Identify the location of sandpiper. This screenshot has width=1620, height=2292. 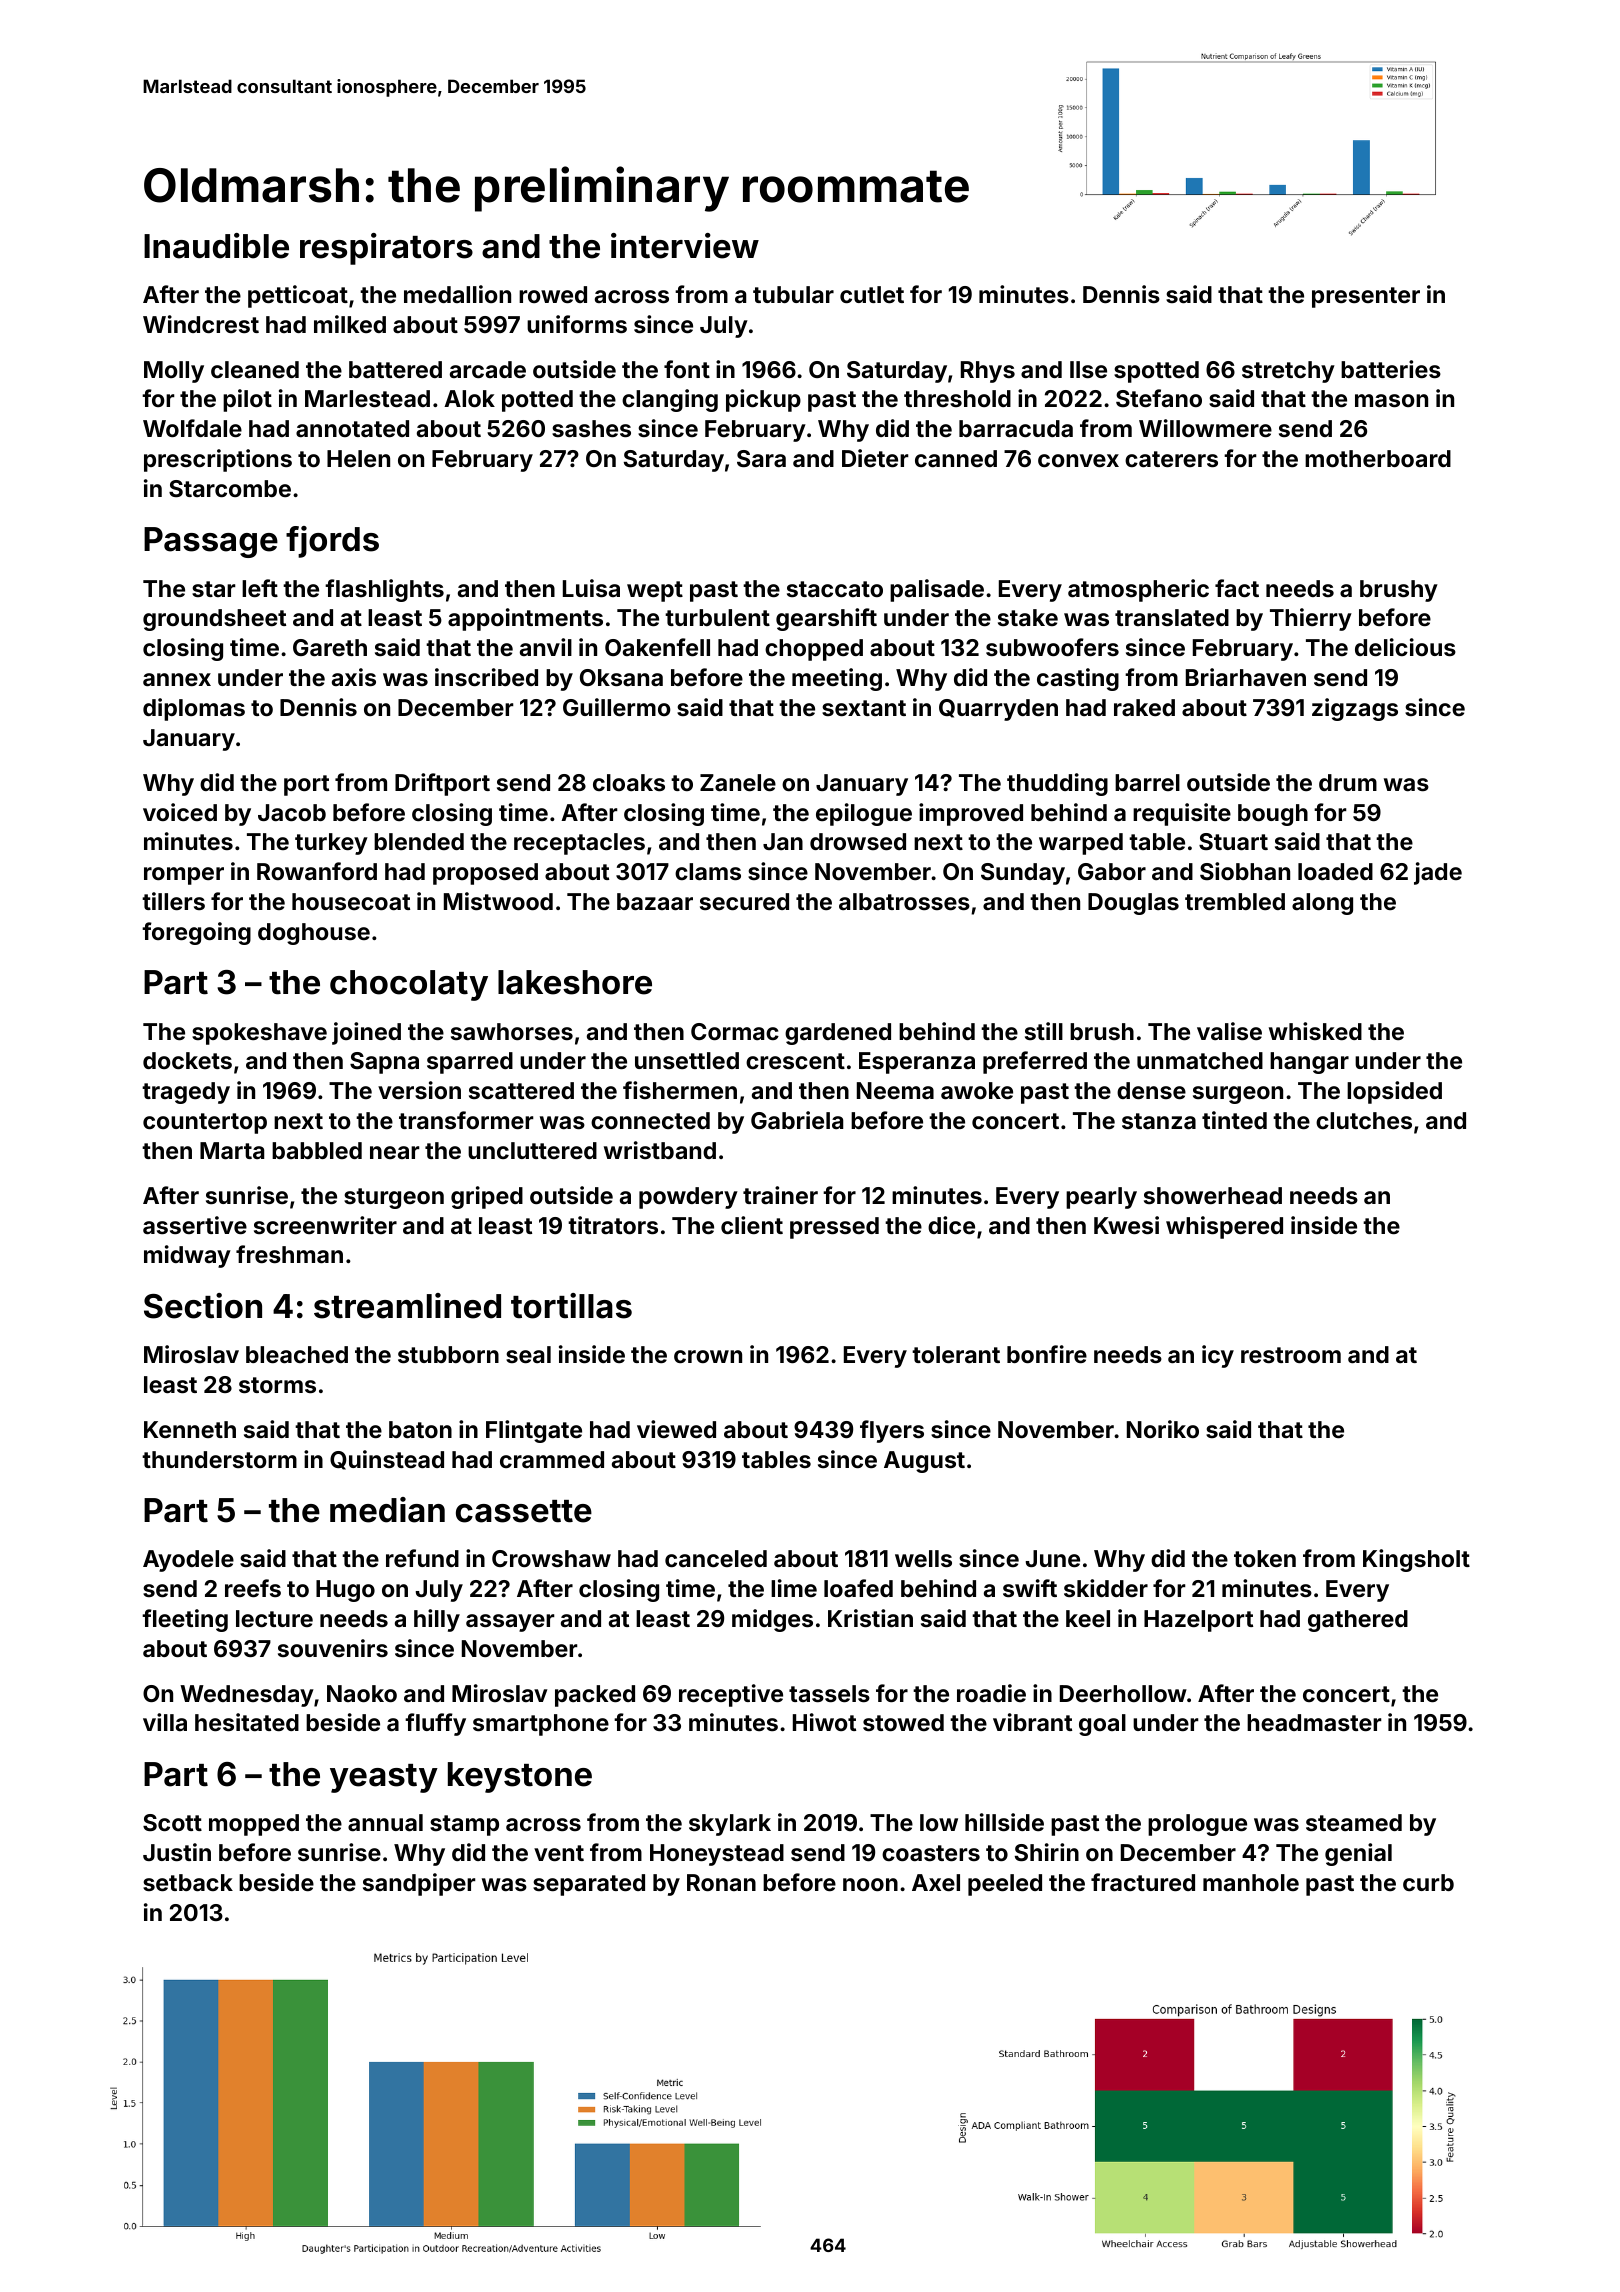
(419, 1884).
